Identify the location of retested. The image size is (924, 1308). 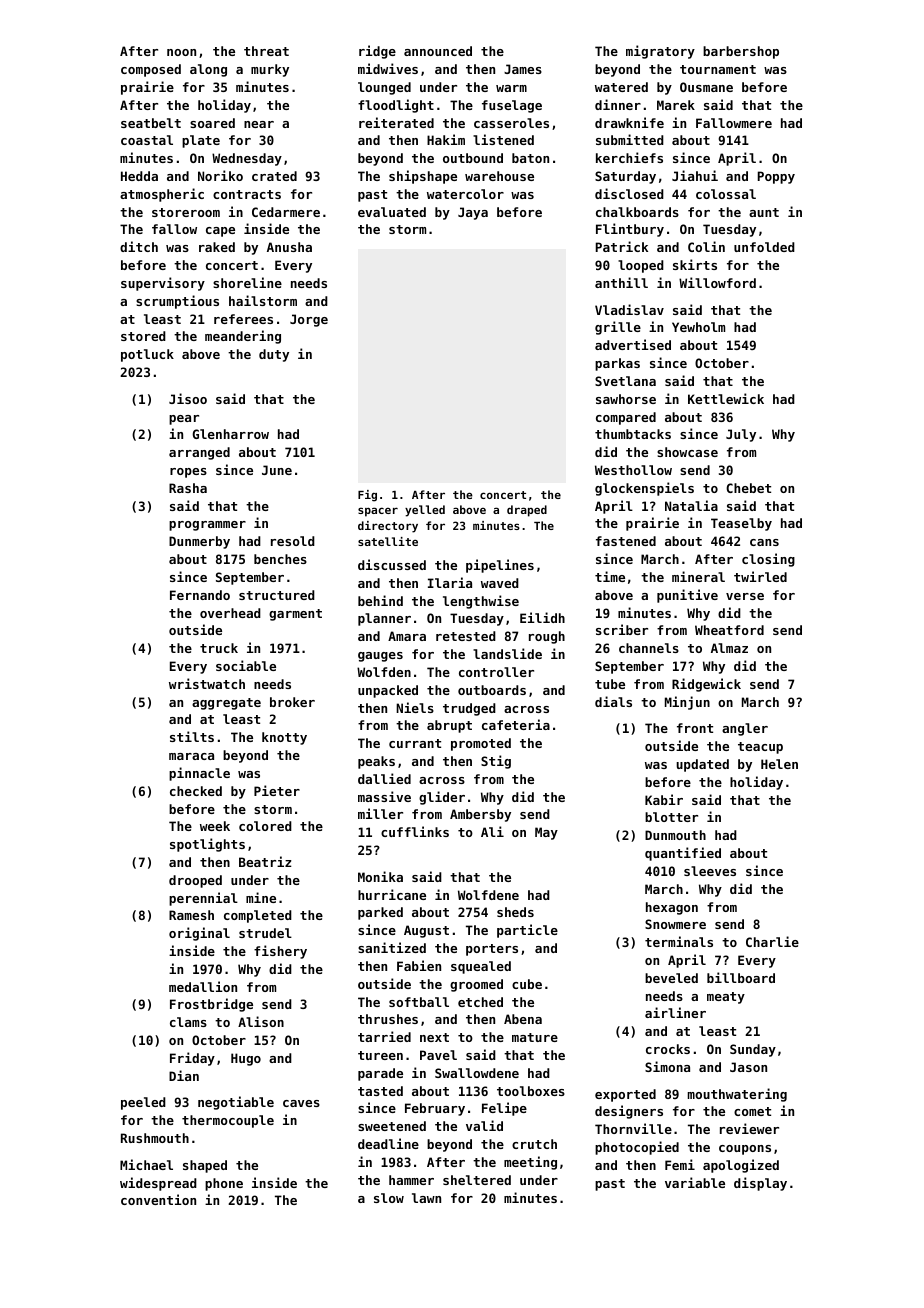
(466, 636).
